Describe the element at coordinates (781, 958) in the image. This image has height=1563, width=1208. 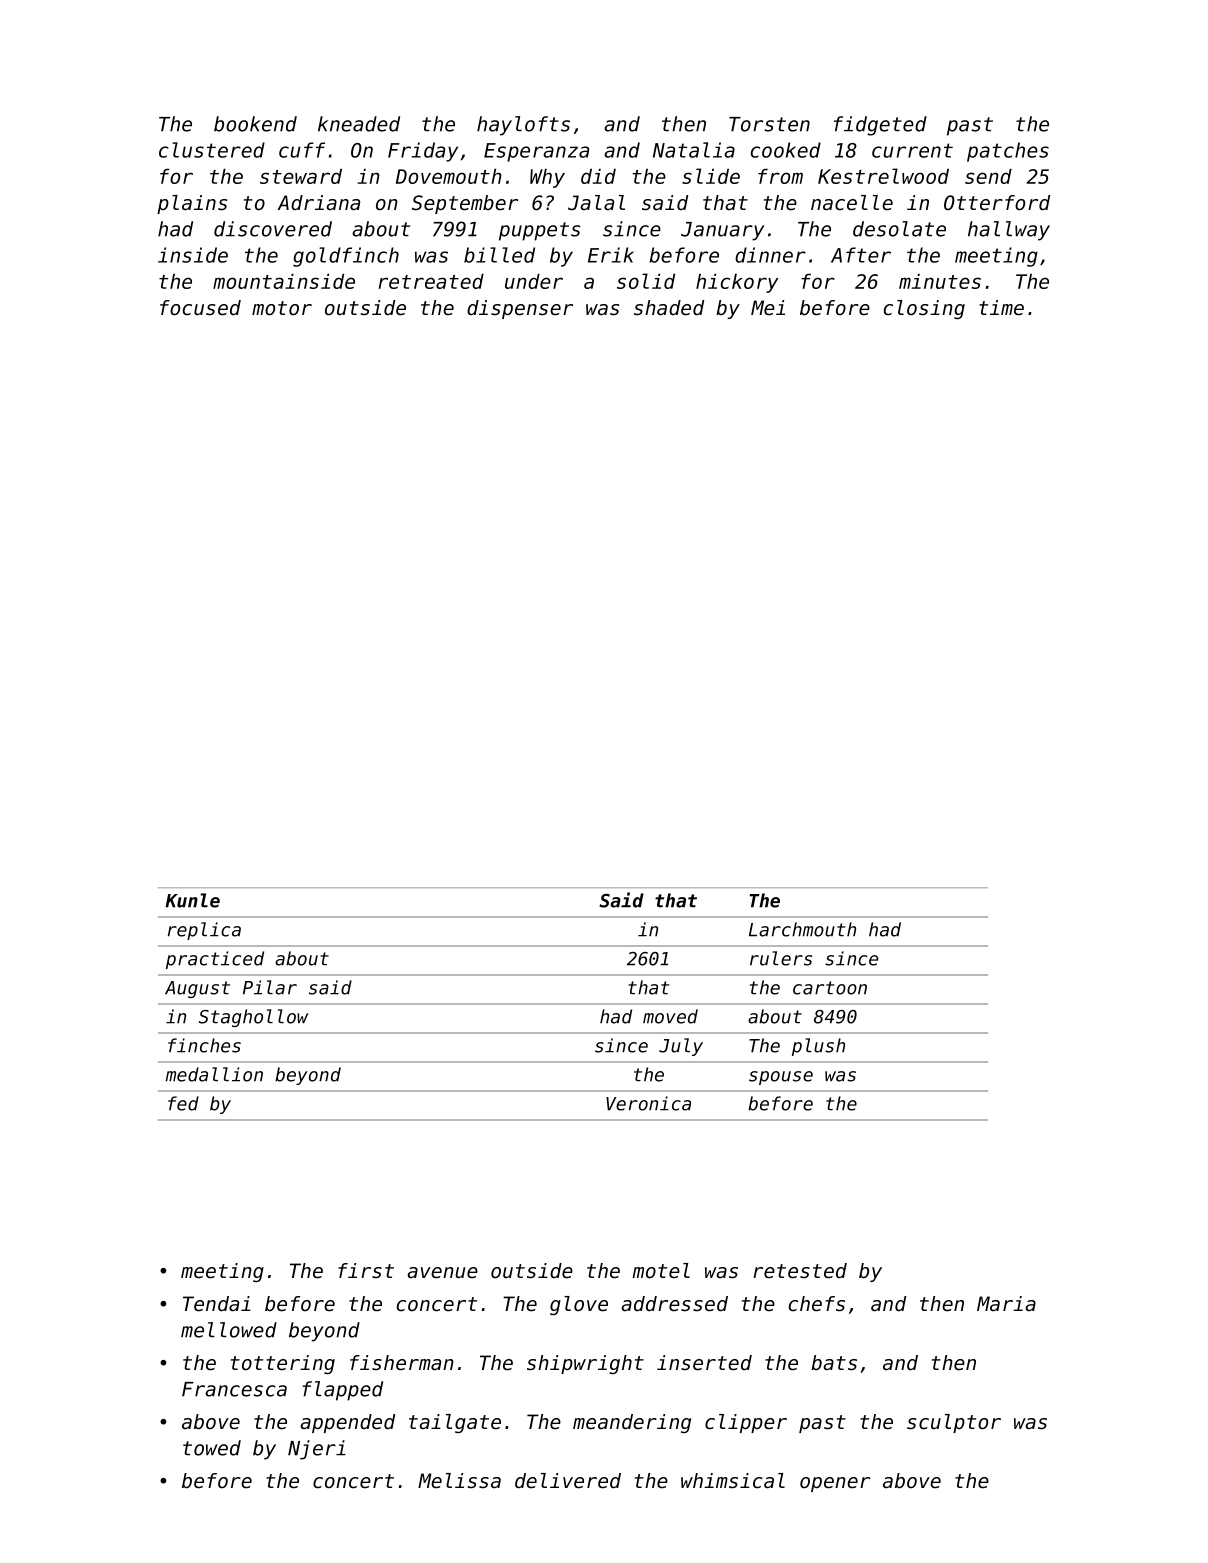
I see `rulers` at that location.
